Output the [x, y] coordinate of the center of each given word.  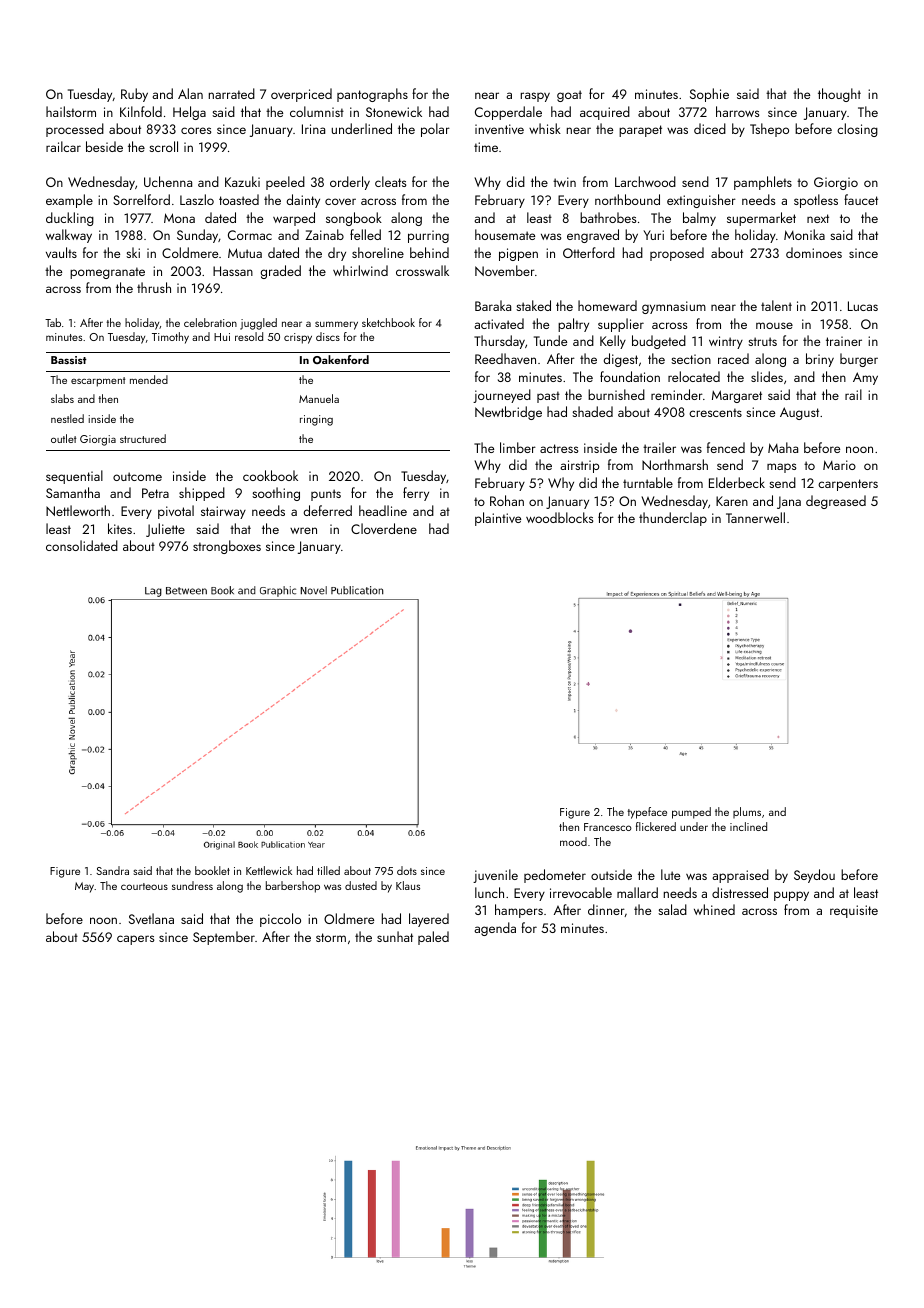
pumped [691, 813]
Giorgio [836, 183]
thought [839, 95]
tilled [328, 870]
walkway [69, 236]
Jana [789, 502]
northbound [627, 199]
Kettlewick [269, 870]
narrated [232, 93]
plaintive [498, 519]
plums [747, 812]
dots [407, 870]
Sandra [112, 870]
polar [435, 130]
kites [120, 528]
